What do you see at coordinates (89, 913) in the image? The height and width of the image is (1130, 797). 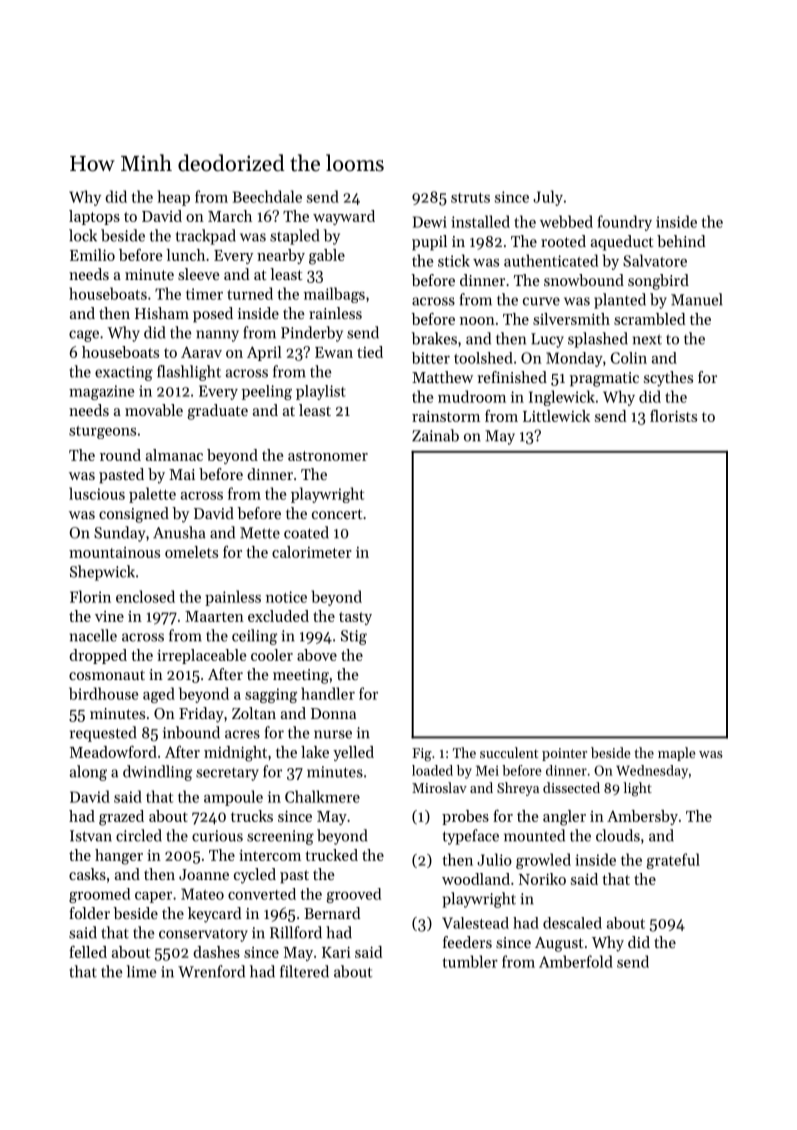 I see `folder` at bounding box center [89, 913].
